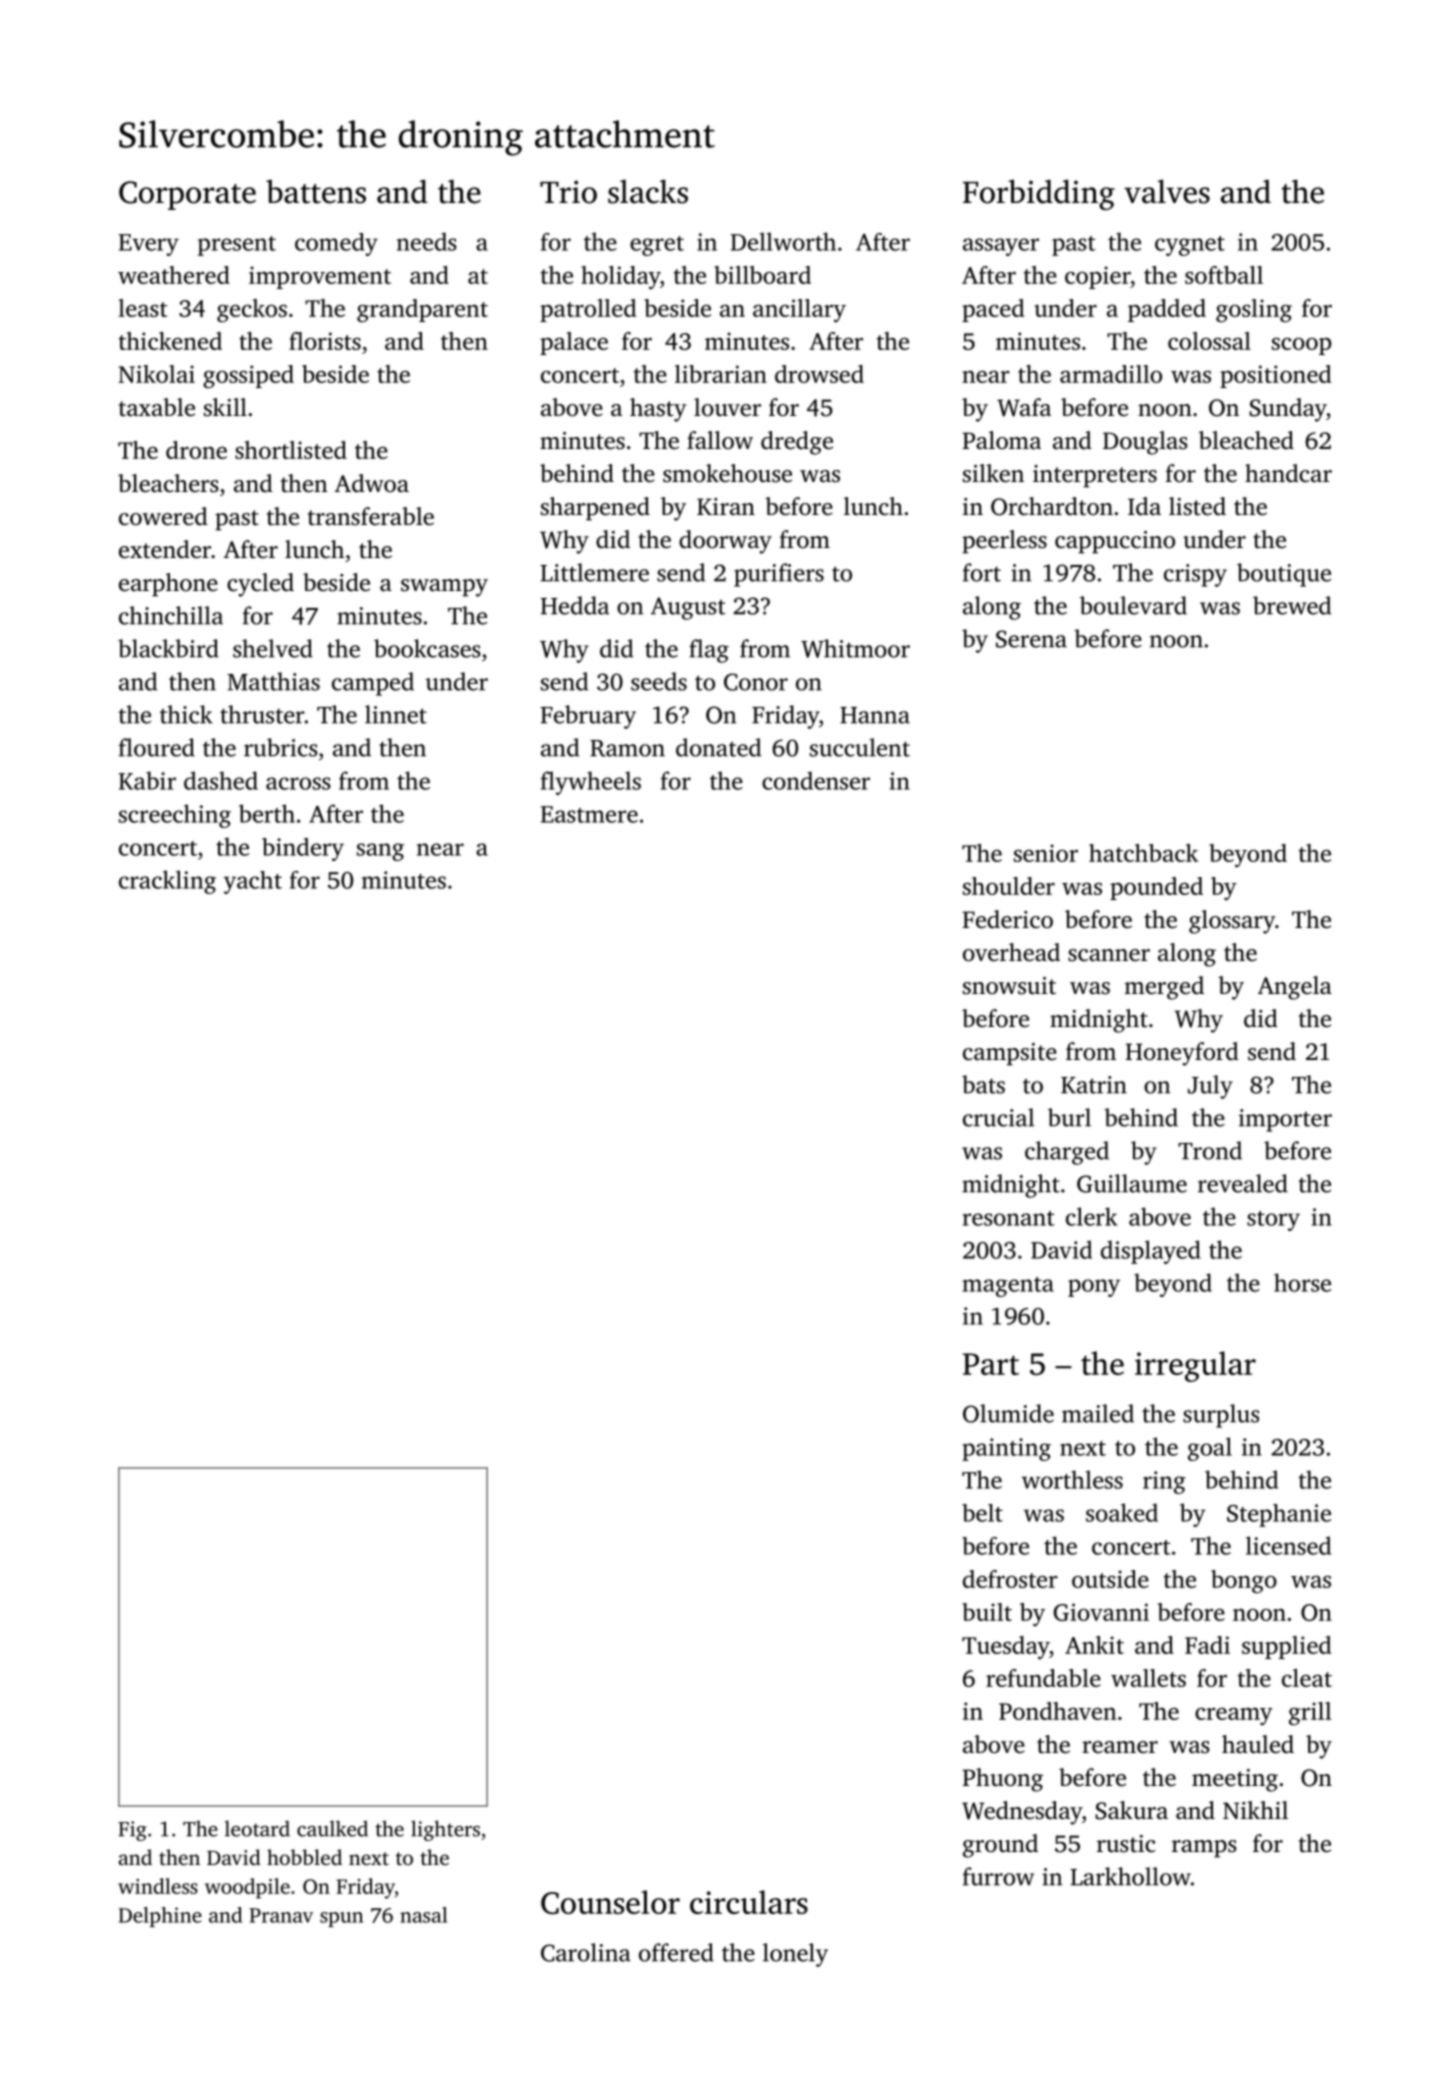 Image resolution: width=1450 pixels, height=2100 pixels. I want to click on colossal, so click(1209, 341).
